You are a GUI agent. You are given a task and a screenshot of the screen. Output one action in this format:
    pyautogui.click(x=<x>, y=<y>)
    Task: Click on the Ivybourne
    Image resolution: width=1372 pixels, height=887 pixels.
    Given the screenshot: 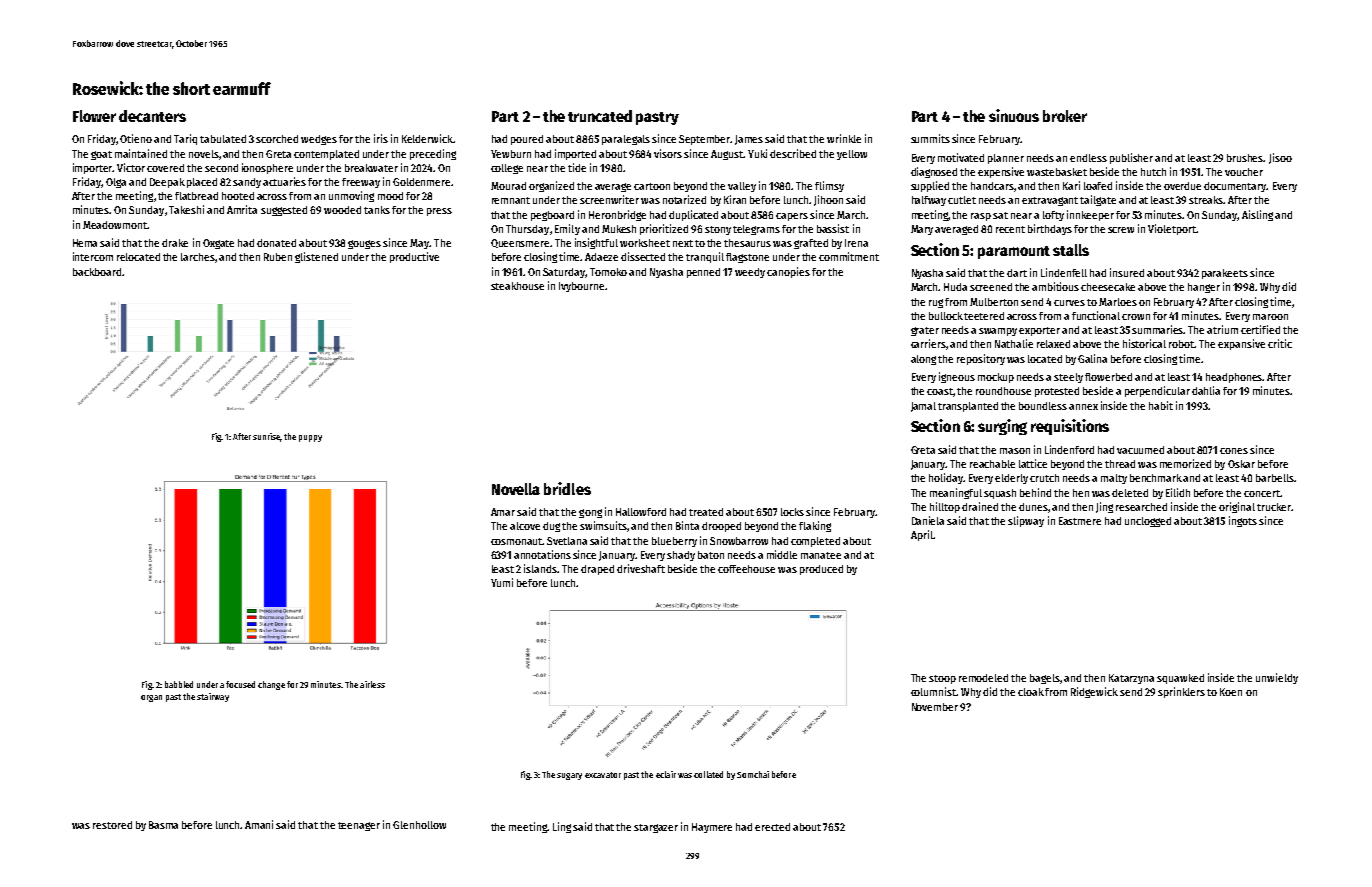 What is the action you would take?
    pyautogui.click(x=581, y=287)
